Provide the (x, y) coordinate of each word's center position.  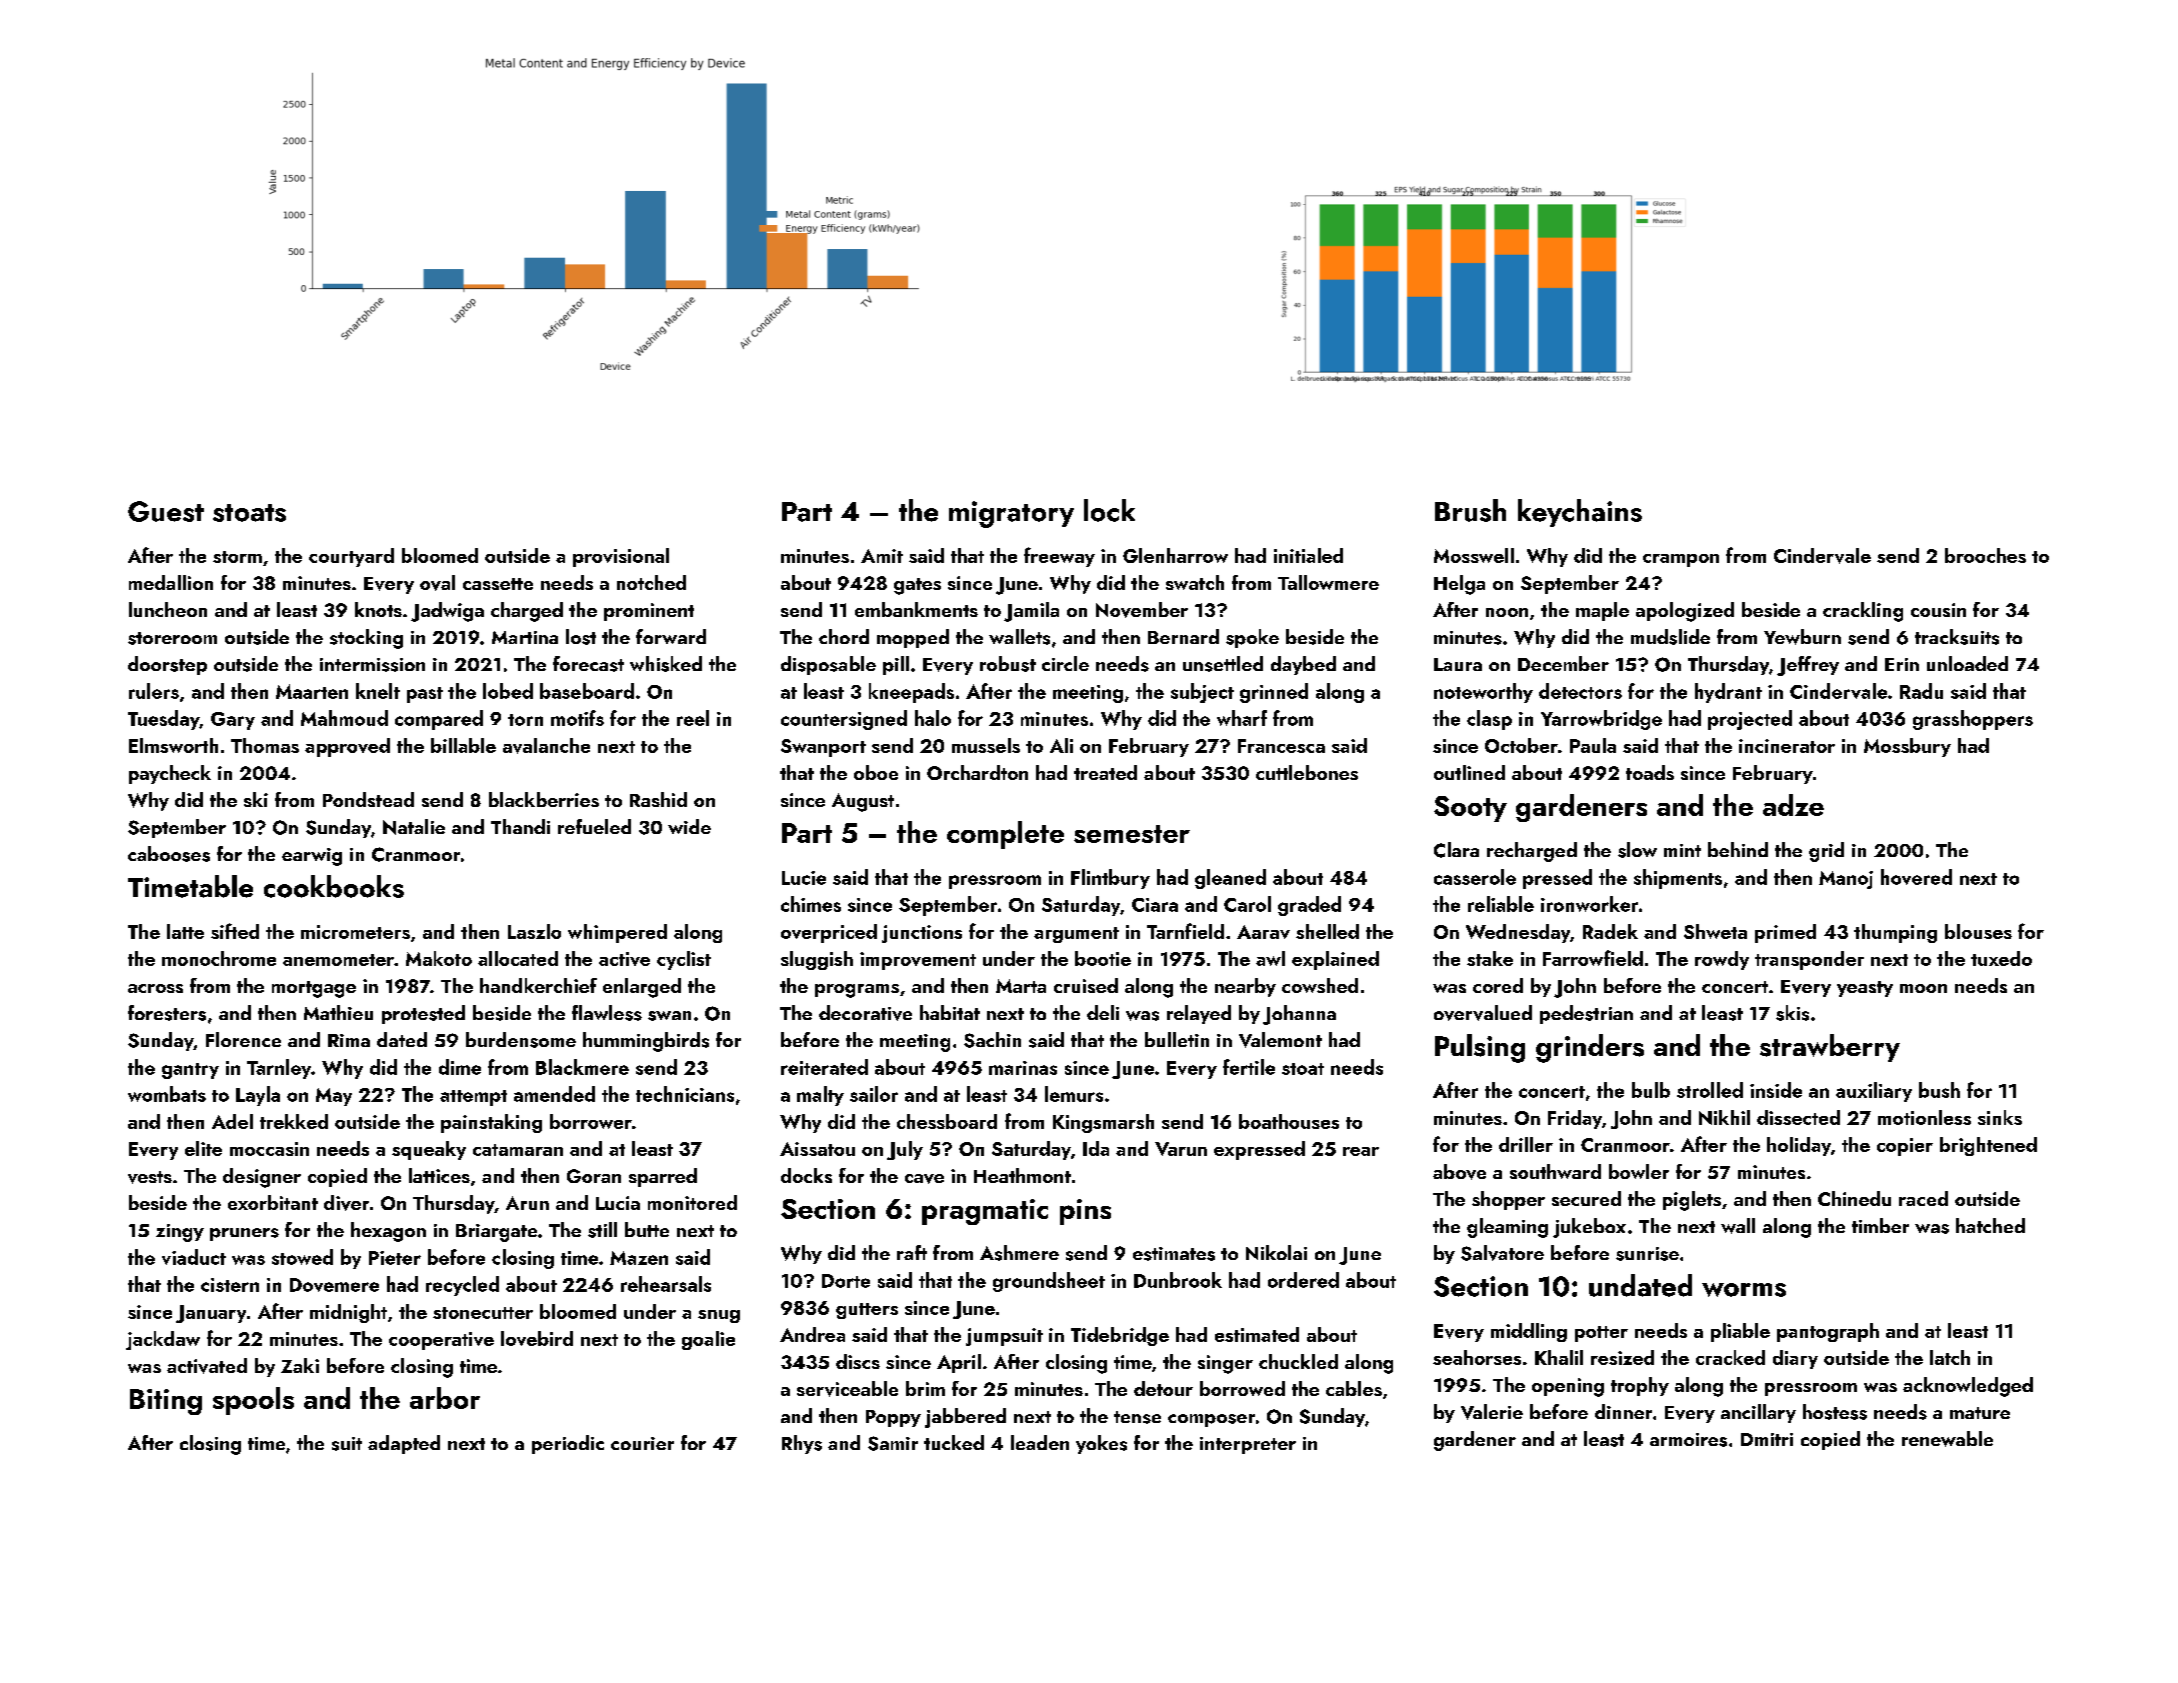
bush (1939, 1090)
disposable (828, 665)
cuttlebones (1307, 772)
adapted (404, 1444)
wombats (167, 1094)
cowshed (1320, 985)
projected (1750, 720)
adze (1793, 805)
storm (237, 557)
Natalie (414, 827)
